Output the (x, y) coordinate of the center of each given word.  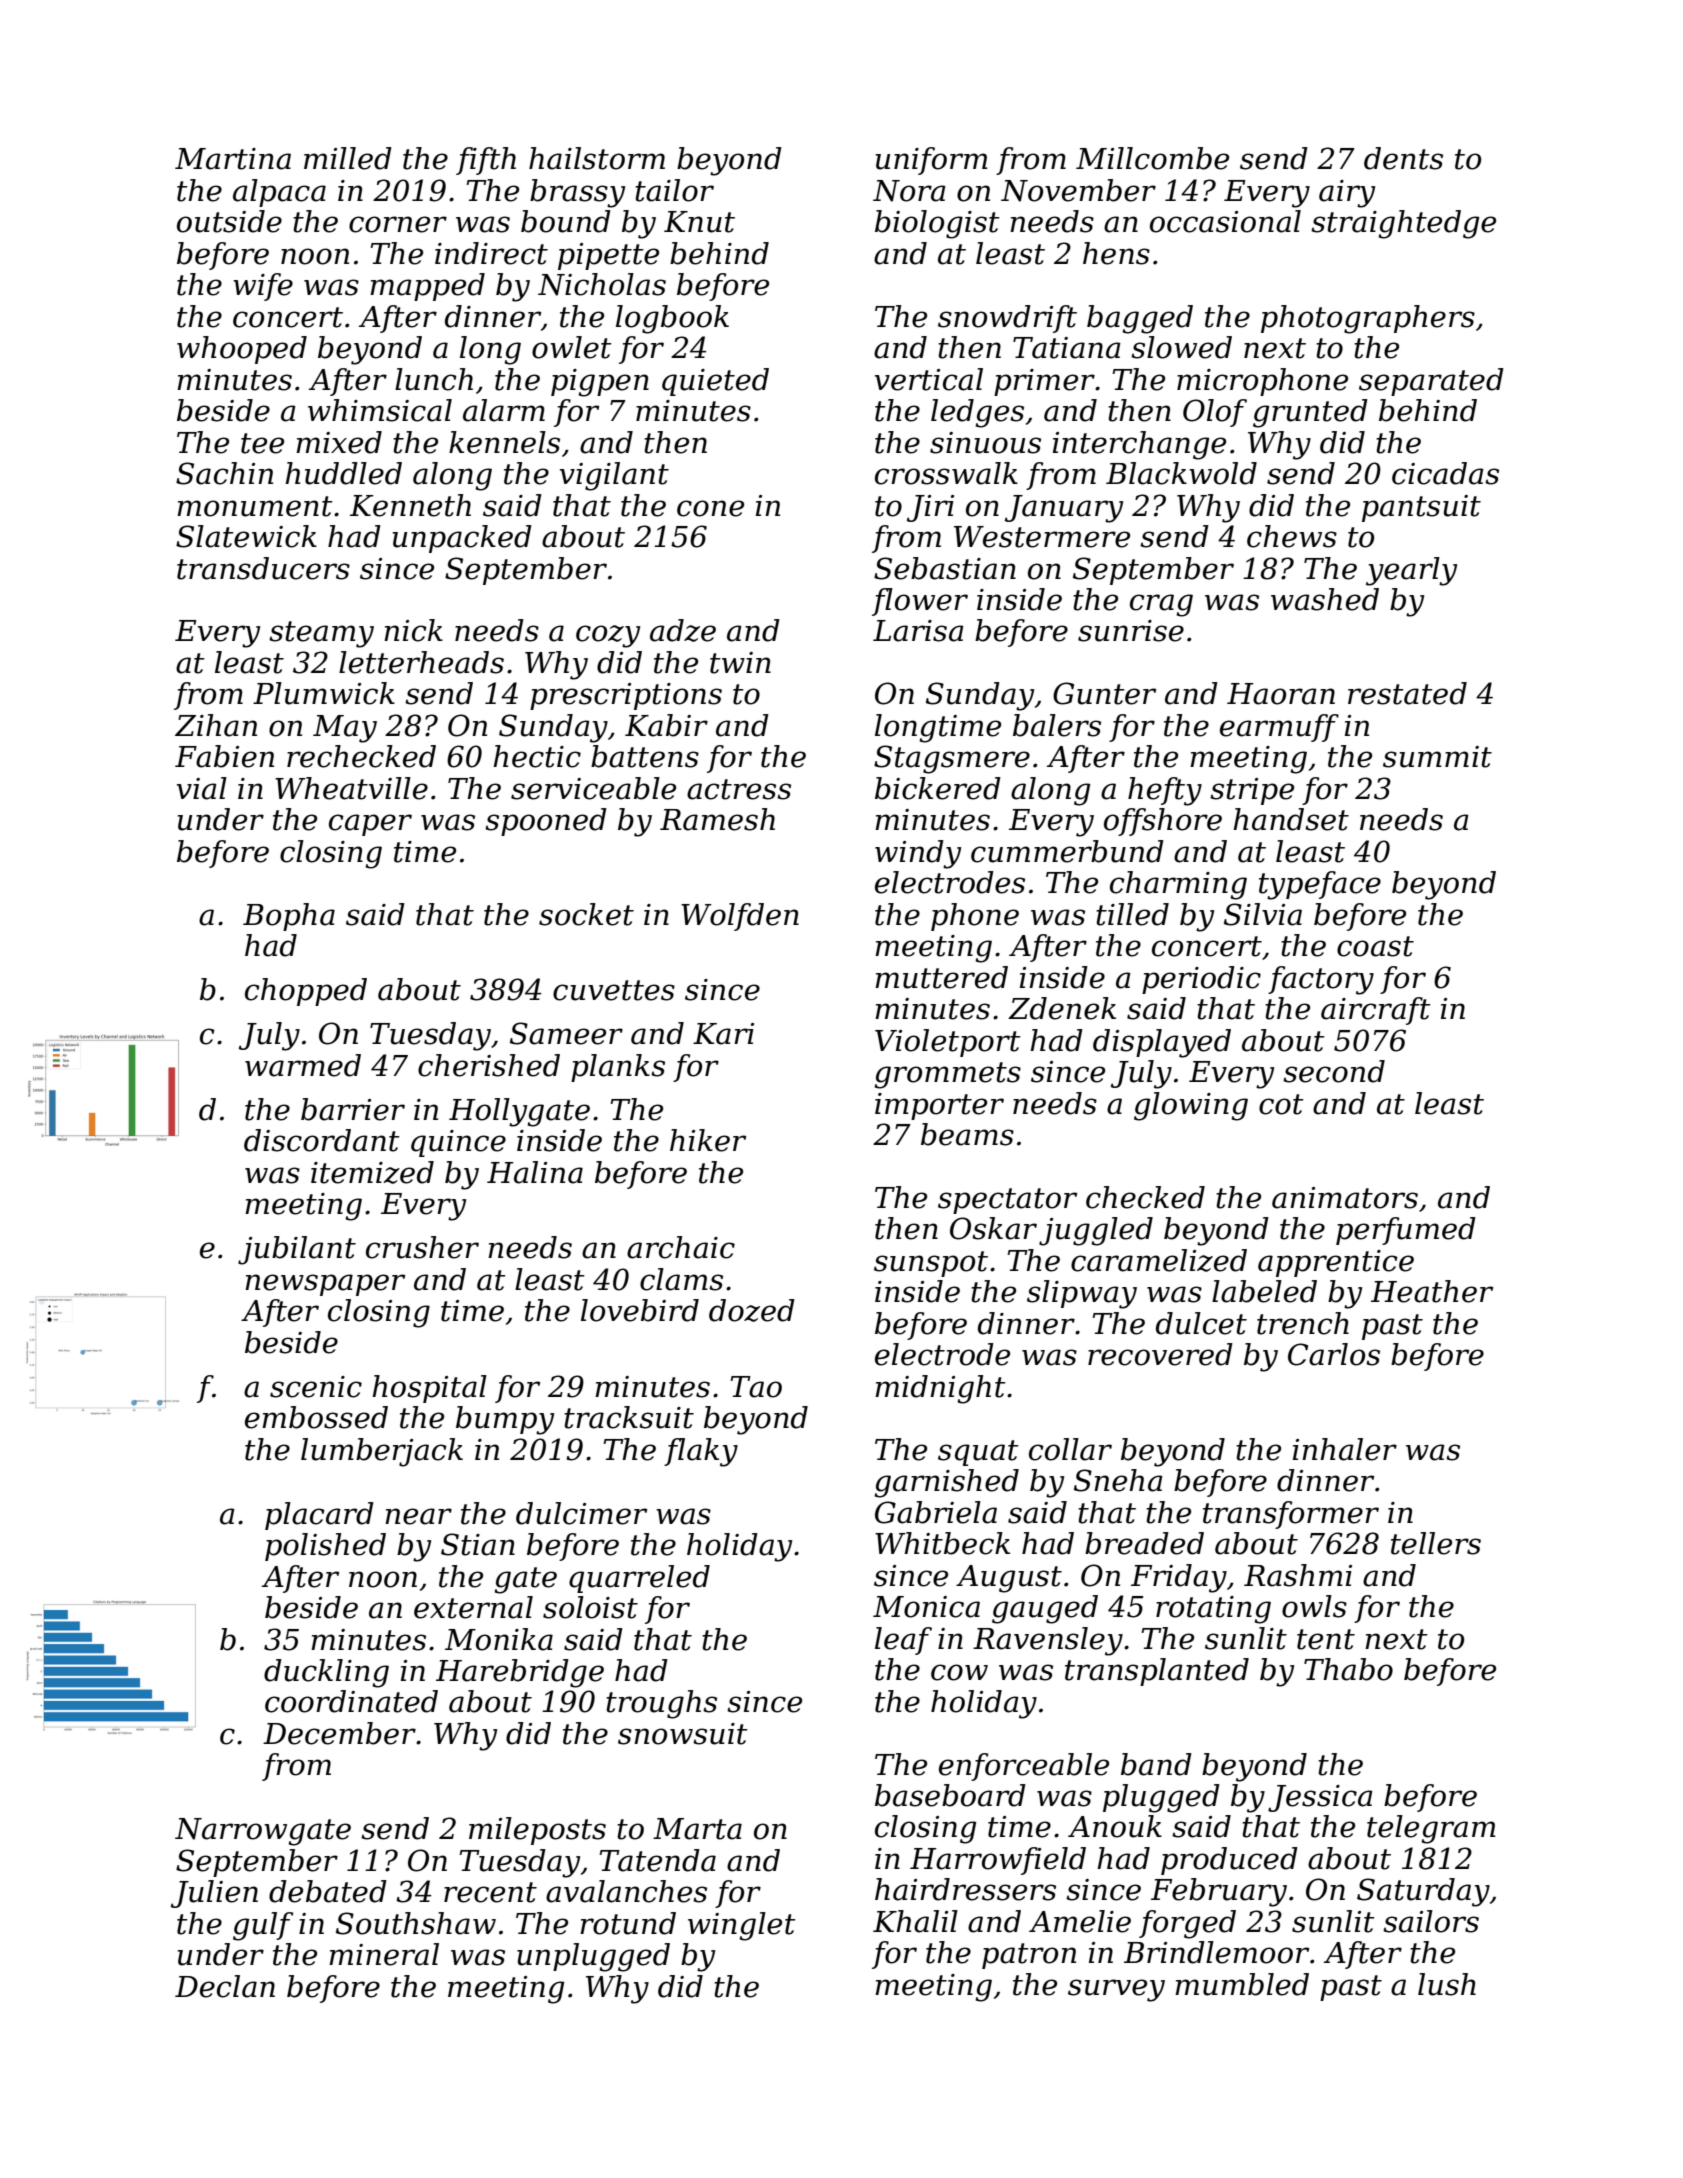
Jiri (930, 508)
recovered (1160, 1354)
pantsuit (1421, 508)
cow (959, 1672)
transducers (263, 568)
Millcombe (1152, 158)
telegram (1431, 1829)
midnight (940, 1389)
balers (1057, 725)
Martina (233, 159)
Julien (214, 1894)
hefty (1165, 791)
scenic (316, 1387)
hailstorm (597, 158)
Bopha (289, 917)
